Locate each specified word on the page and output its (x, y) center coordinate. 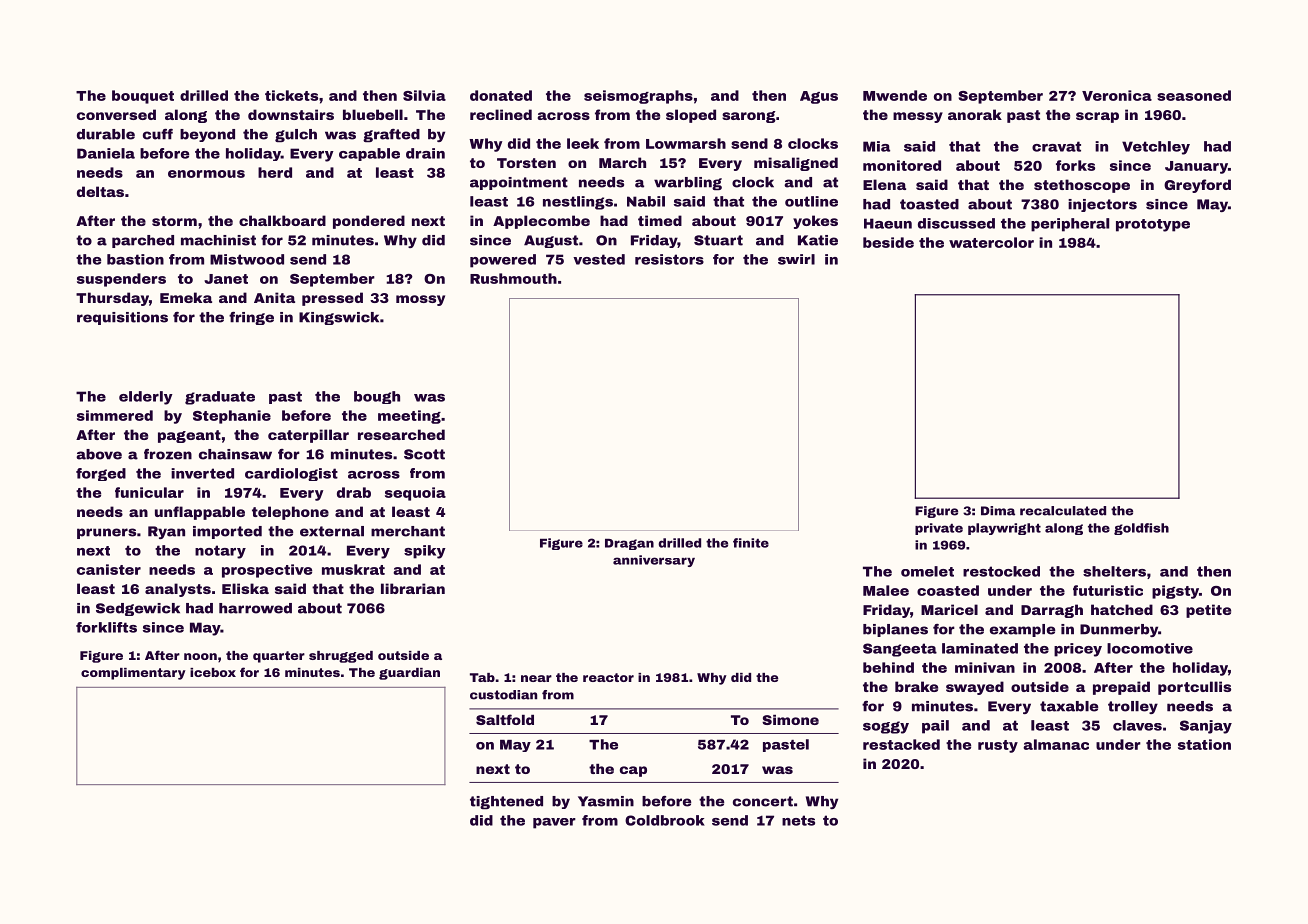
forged (101, 474)
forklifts (106, 627)
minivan (985, 667)
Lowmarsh (686, 143)
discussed (956, 223)
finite (751, 543)
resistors (669, 259)
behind (888, 667)
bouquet (143, 97)
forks (1075, 165)
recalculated (1063, 511)
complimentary (133, 674)
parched (143, 241)
